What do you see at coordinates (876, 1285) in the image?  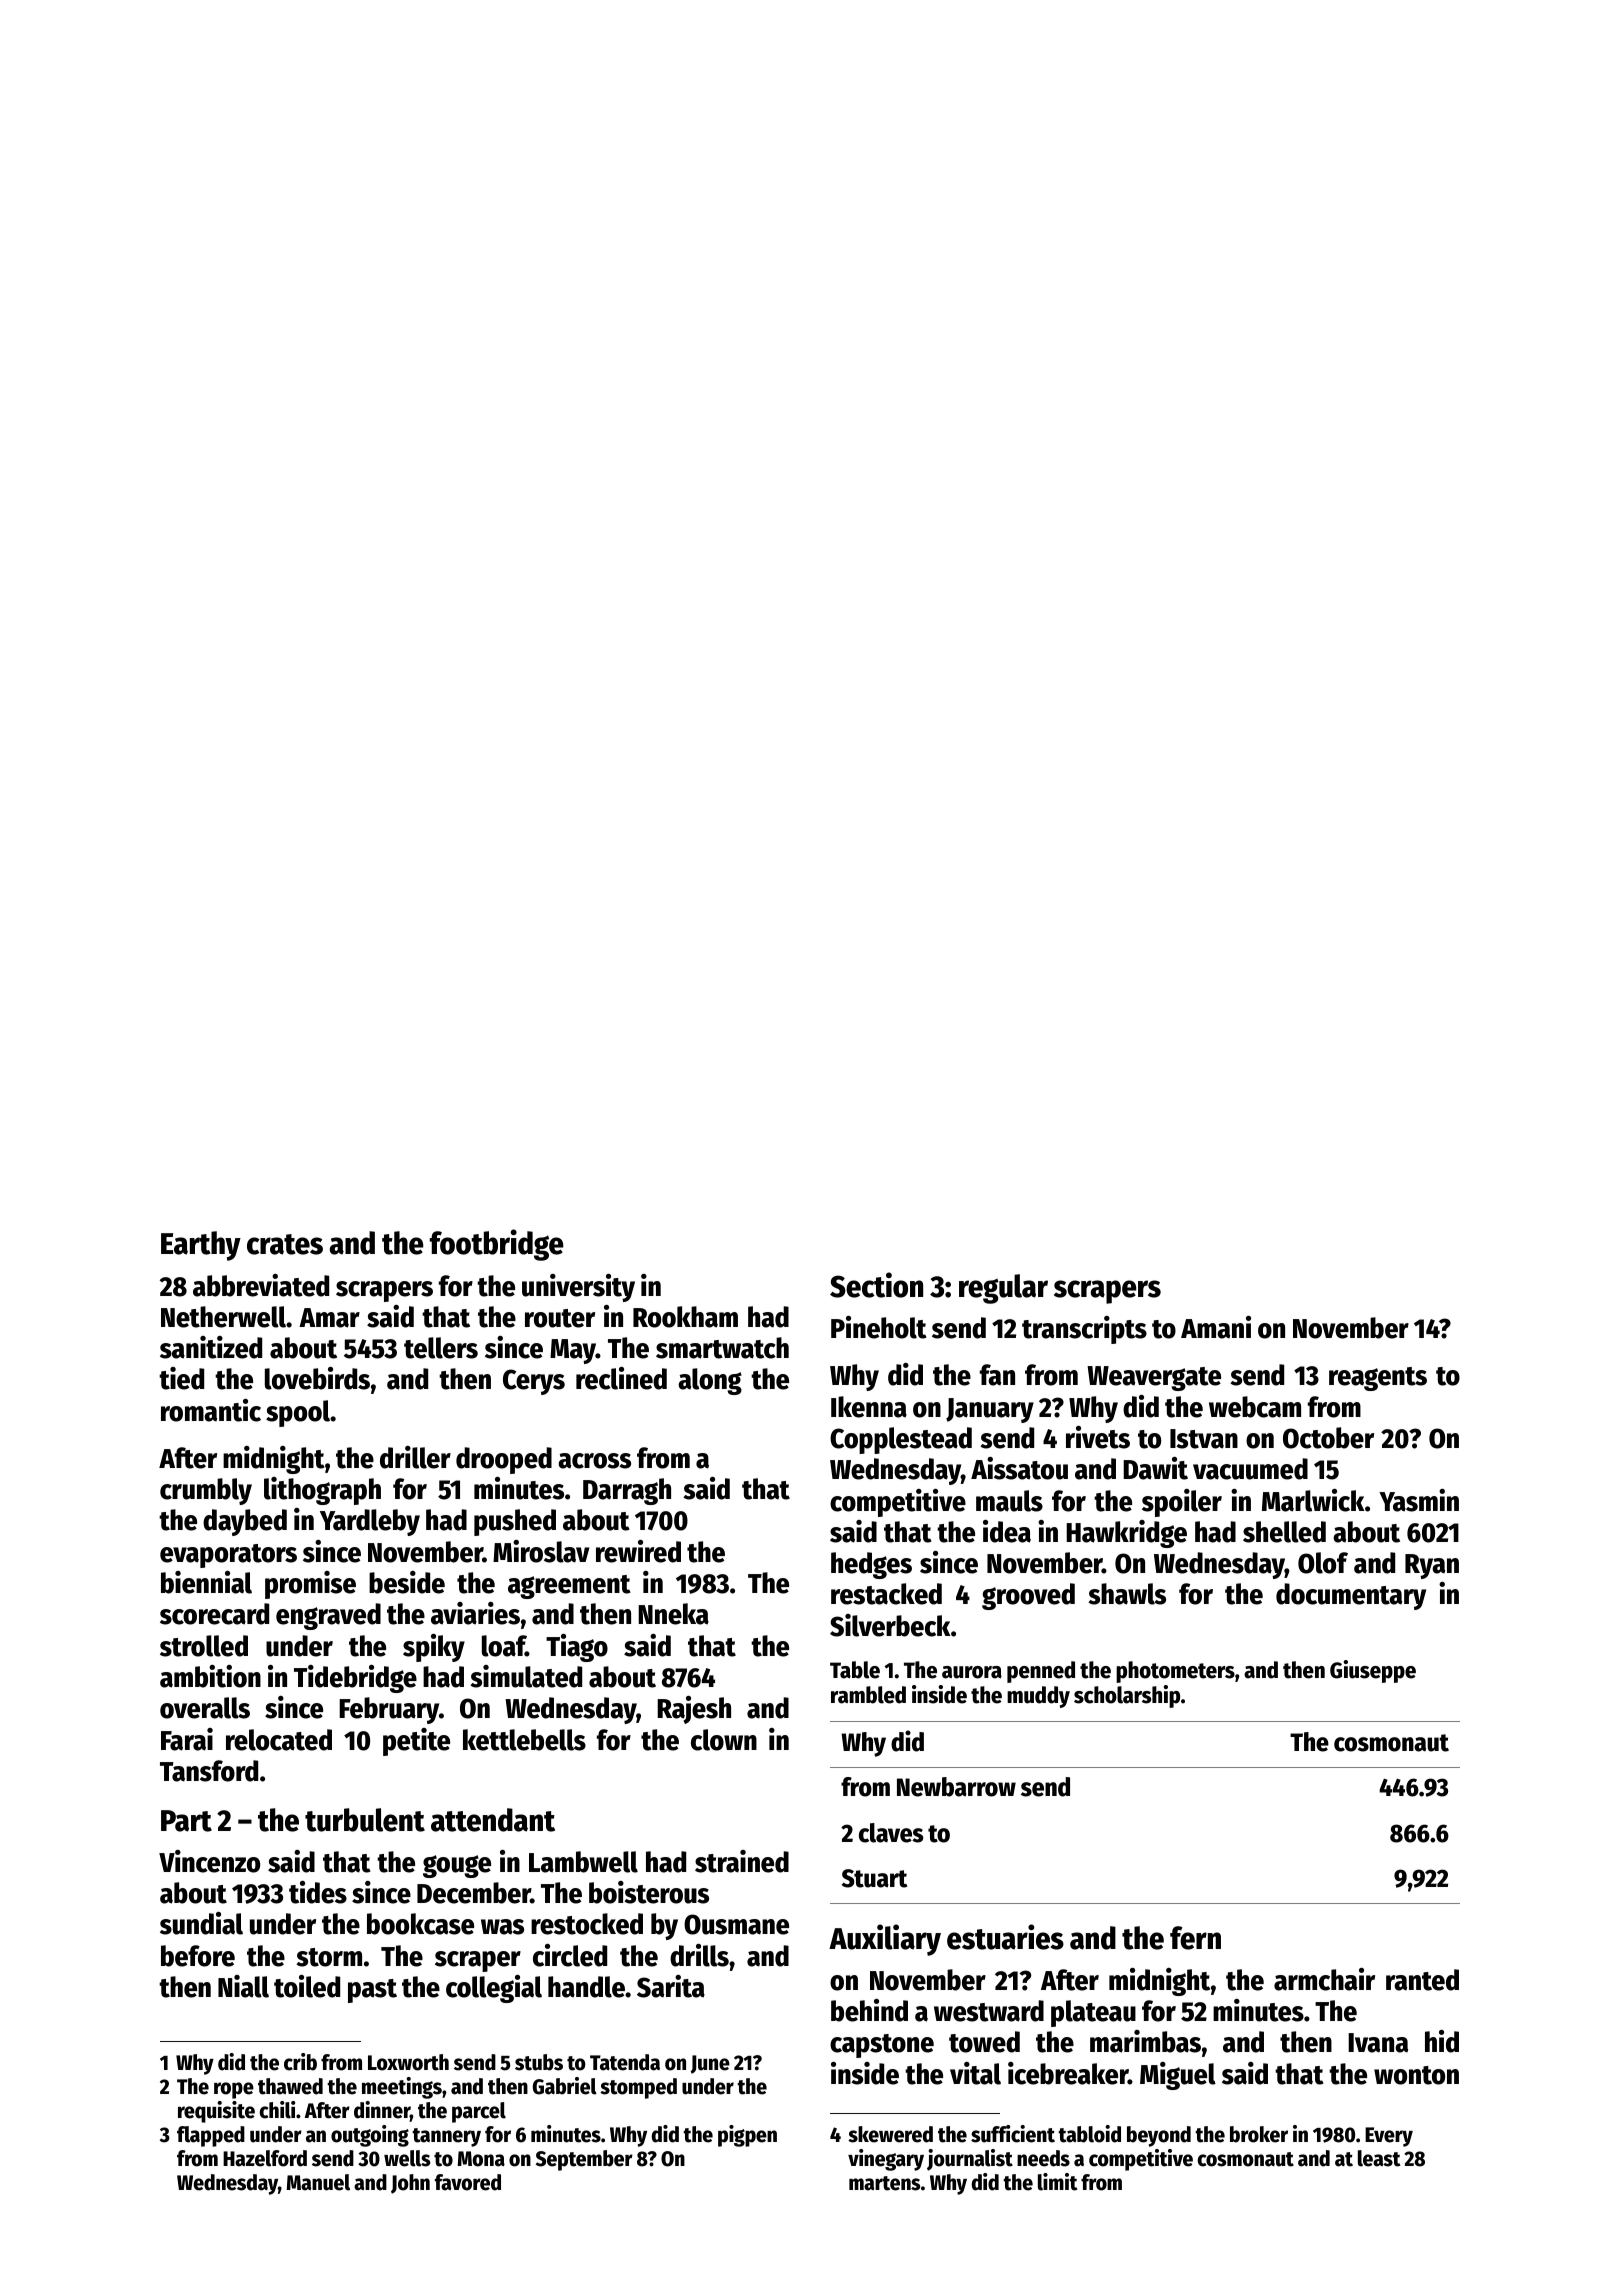 I see `Section` at bounding box center [876, 1285].
